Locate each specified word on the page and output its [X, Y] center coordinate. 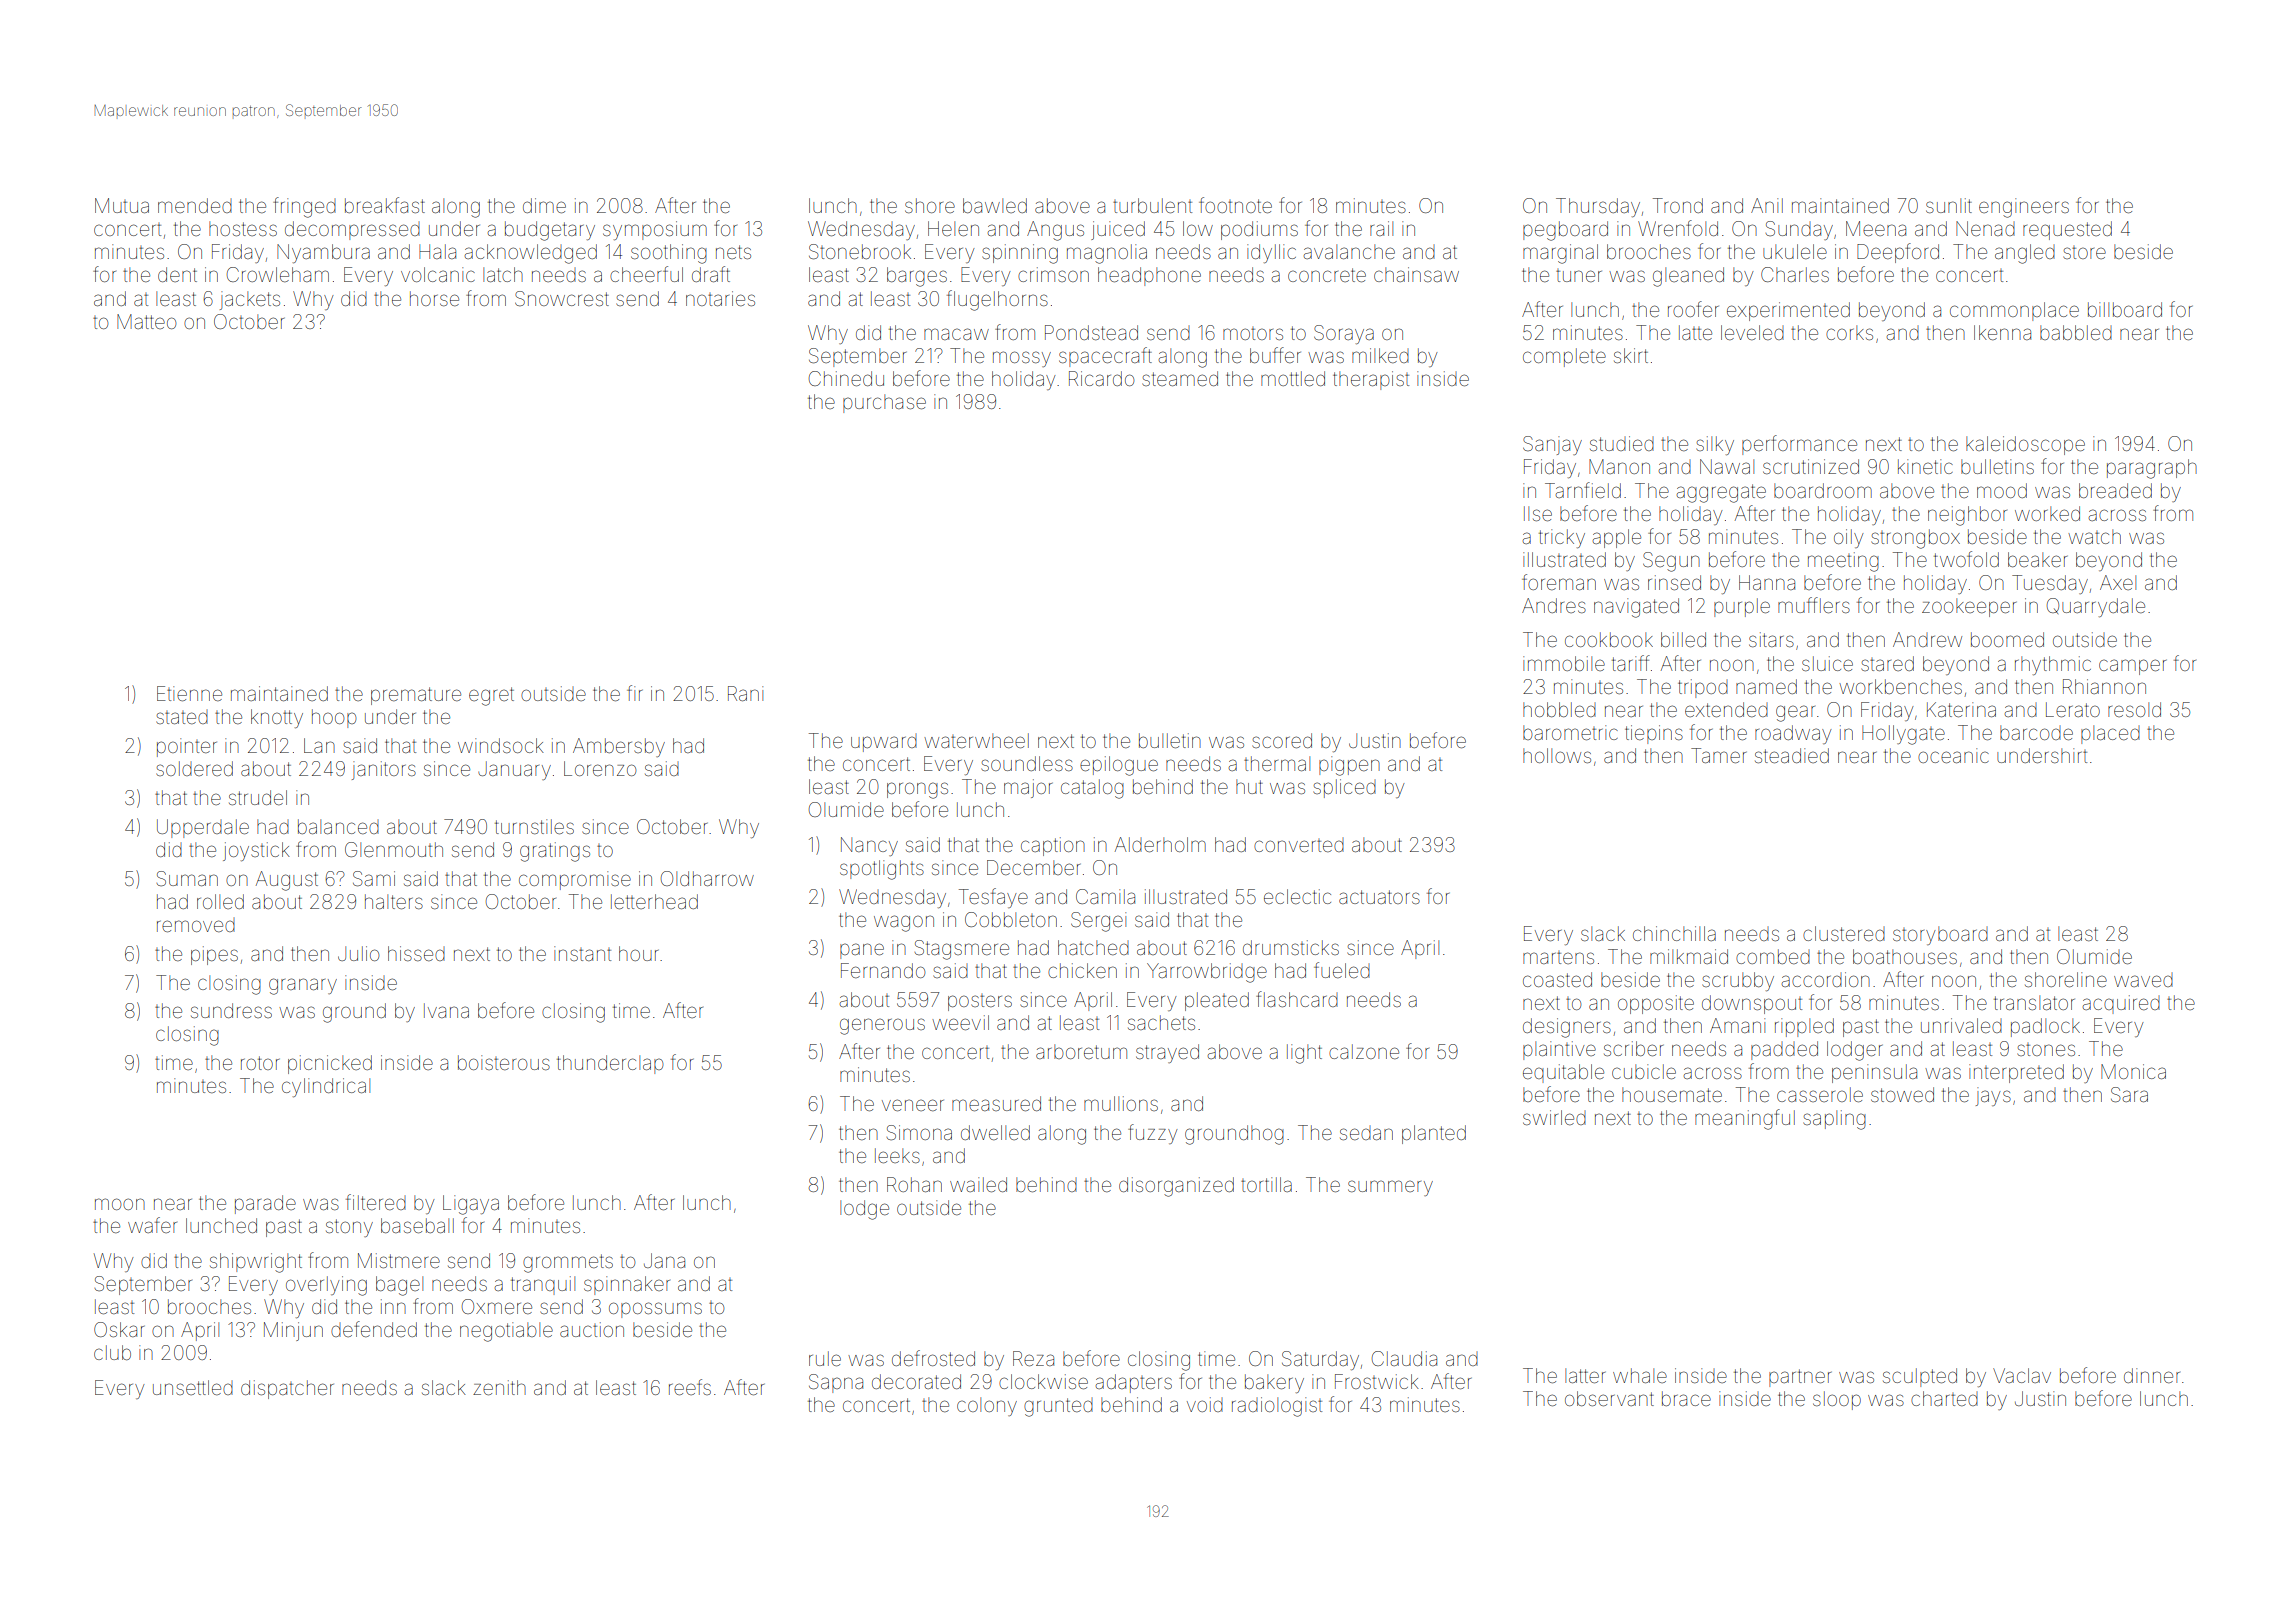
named [1766, 686]
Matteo [146, 321]
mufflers [1814, 605]
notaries [720, 298]
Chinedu [846, 378]
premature [416, 696]
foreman [1559, 582]
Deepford [1898, 253]
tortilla [1266, 1184]
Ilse [1538, 513]
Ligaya [471, 1205]
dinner [2152, 1375]
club [112, 1352]
